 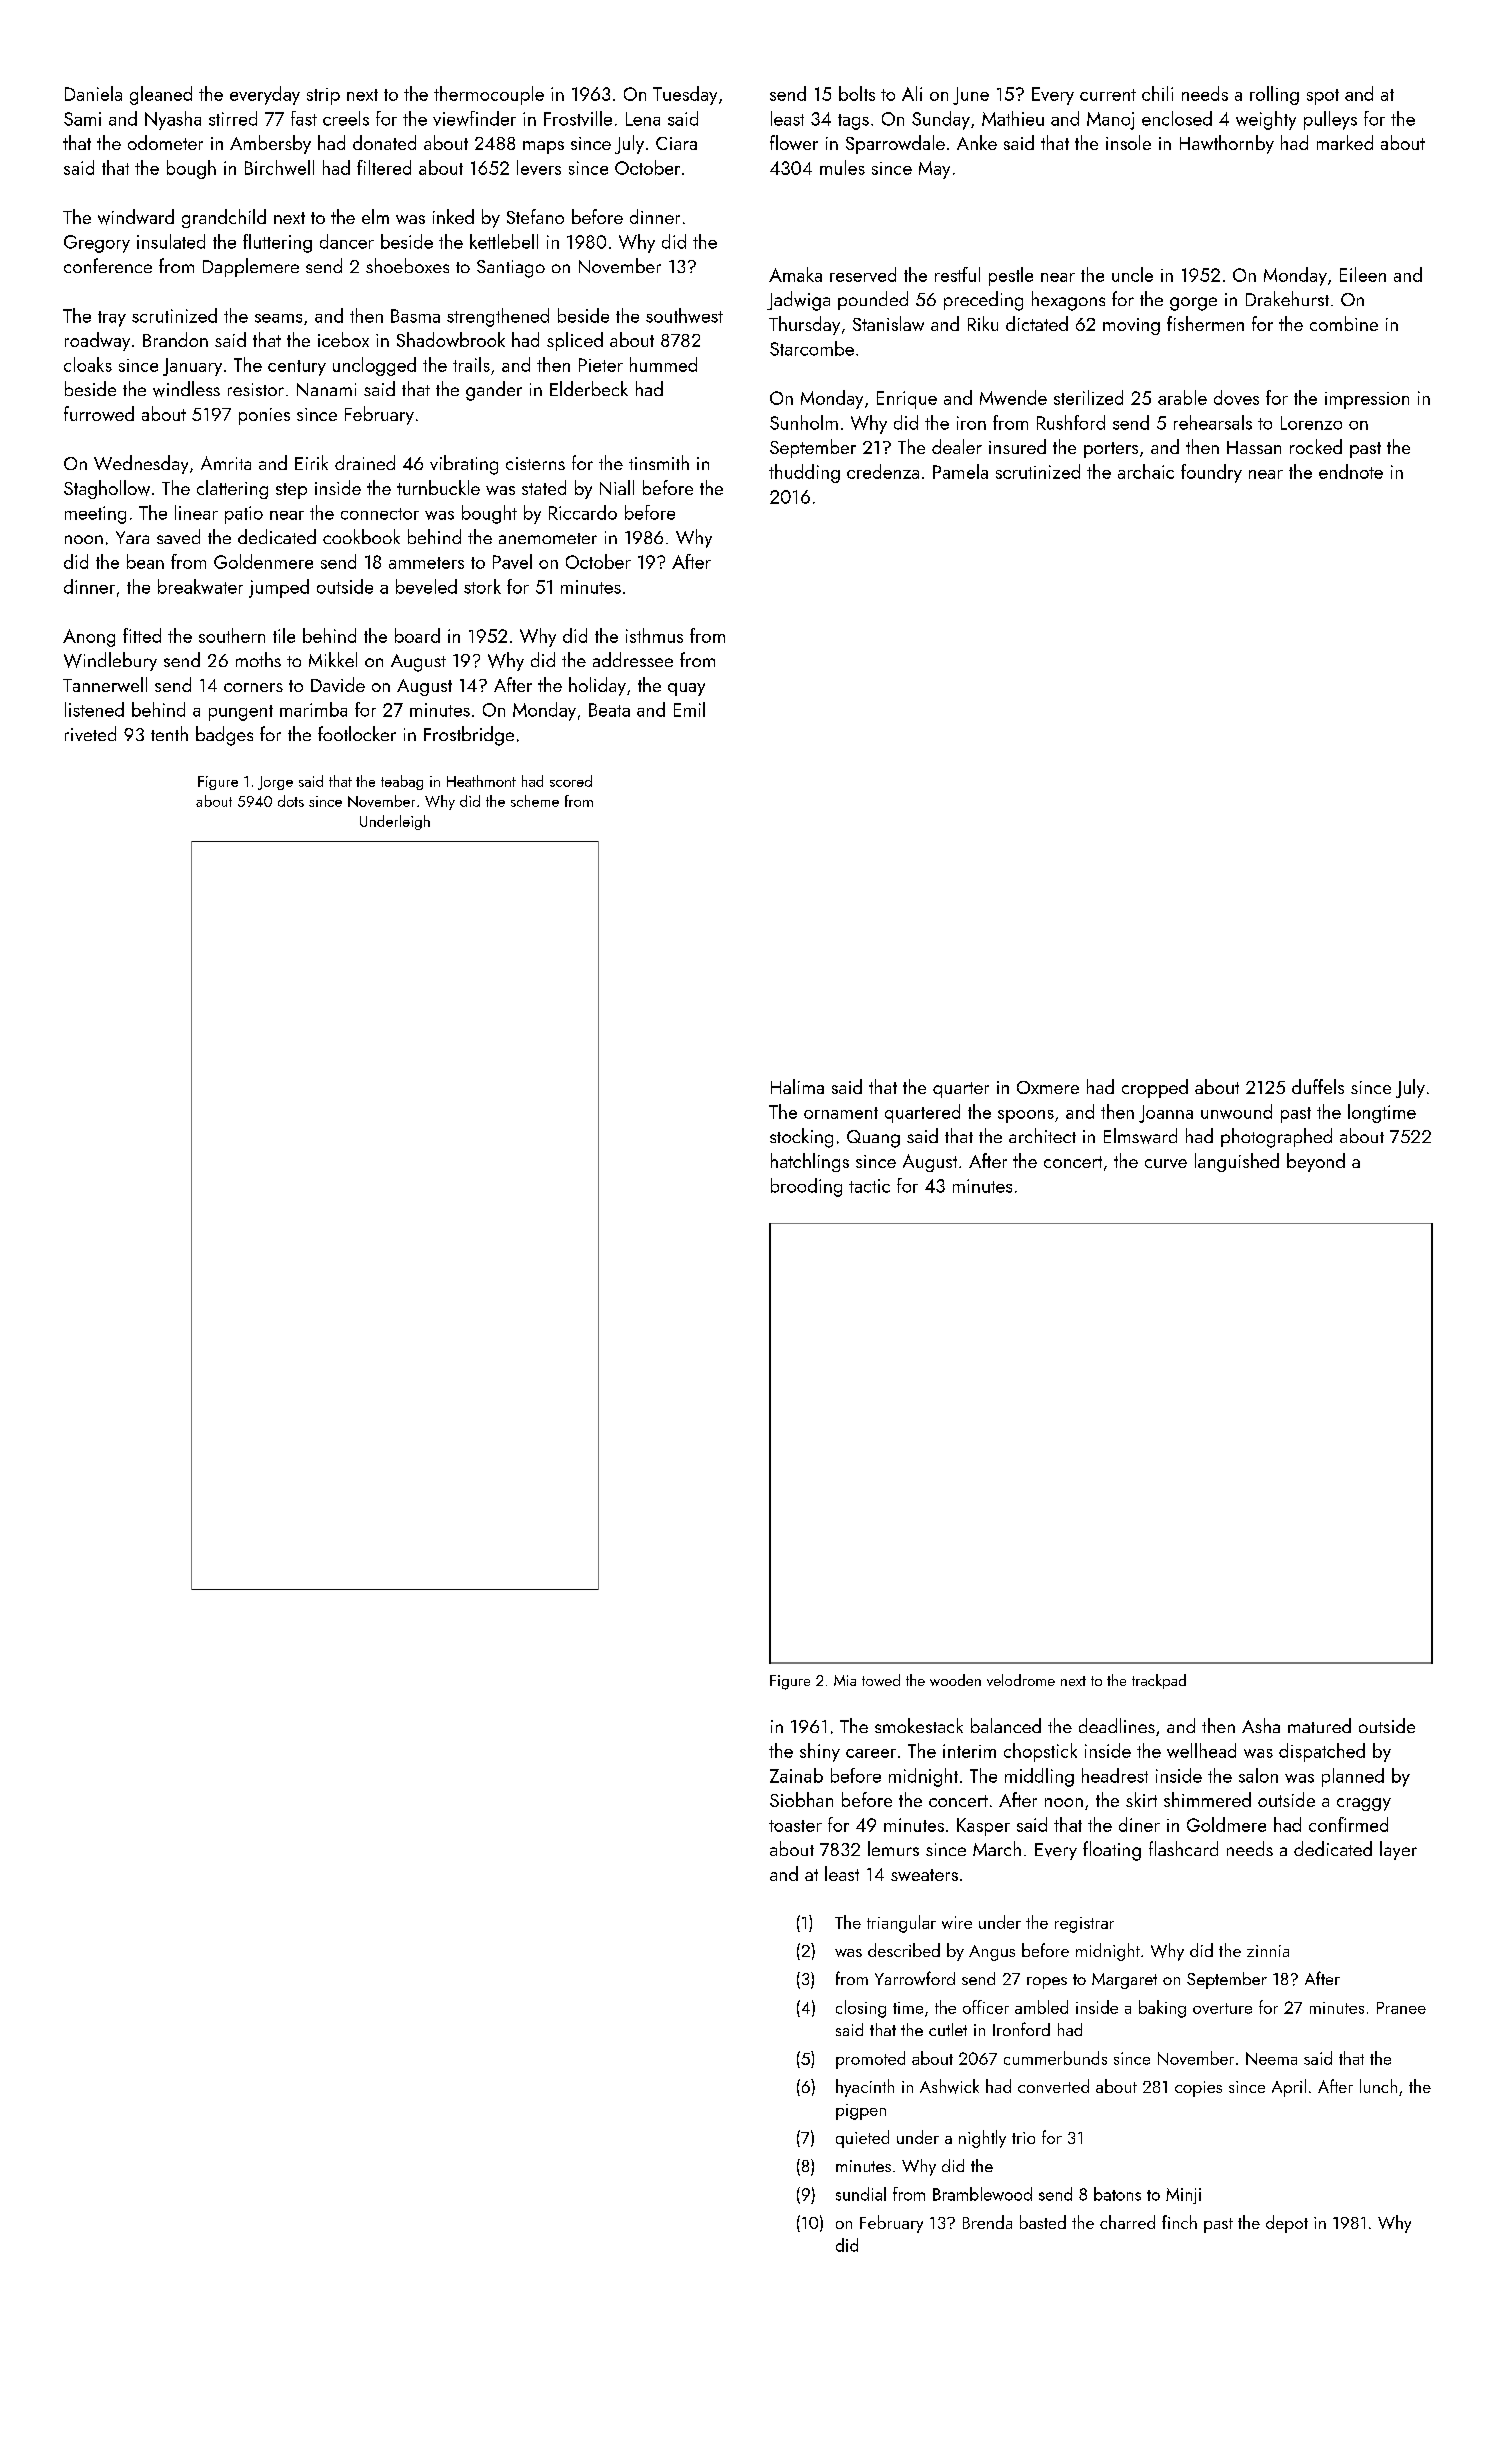 What do you see at coordinates (659, 462) in the screenshot?
I see `tinsmith` at bounding box center [659, 462].
